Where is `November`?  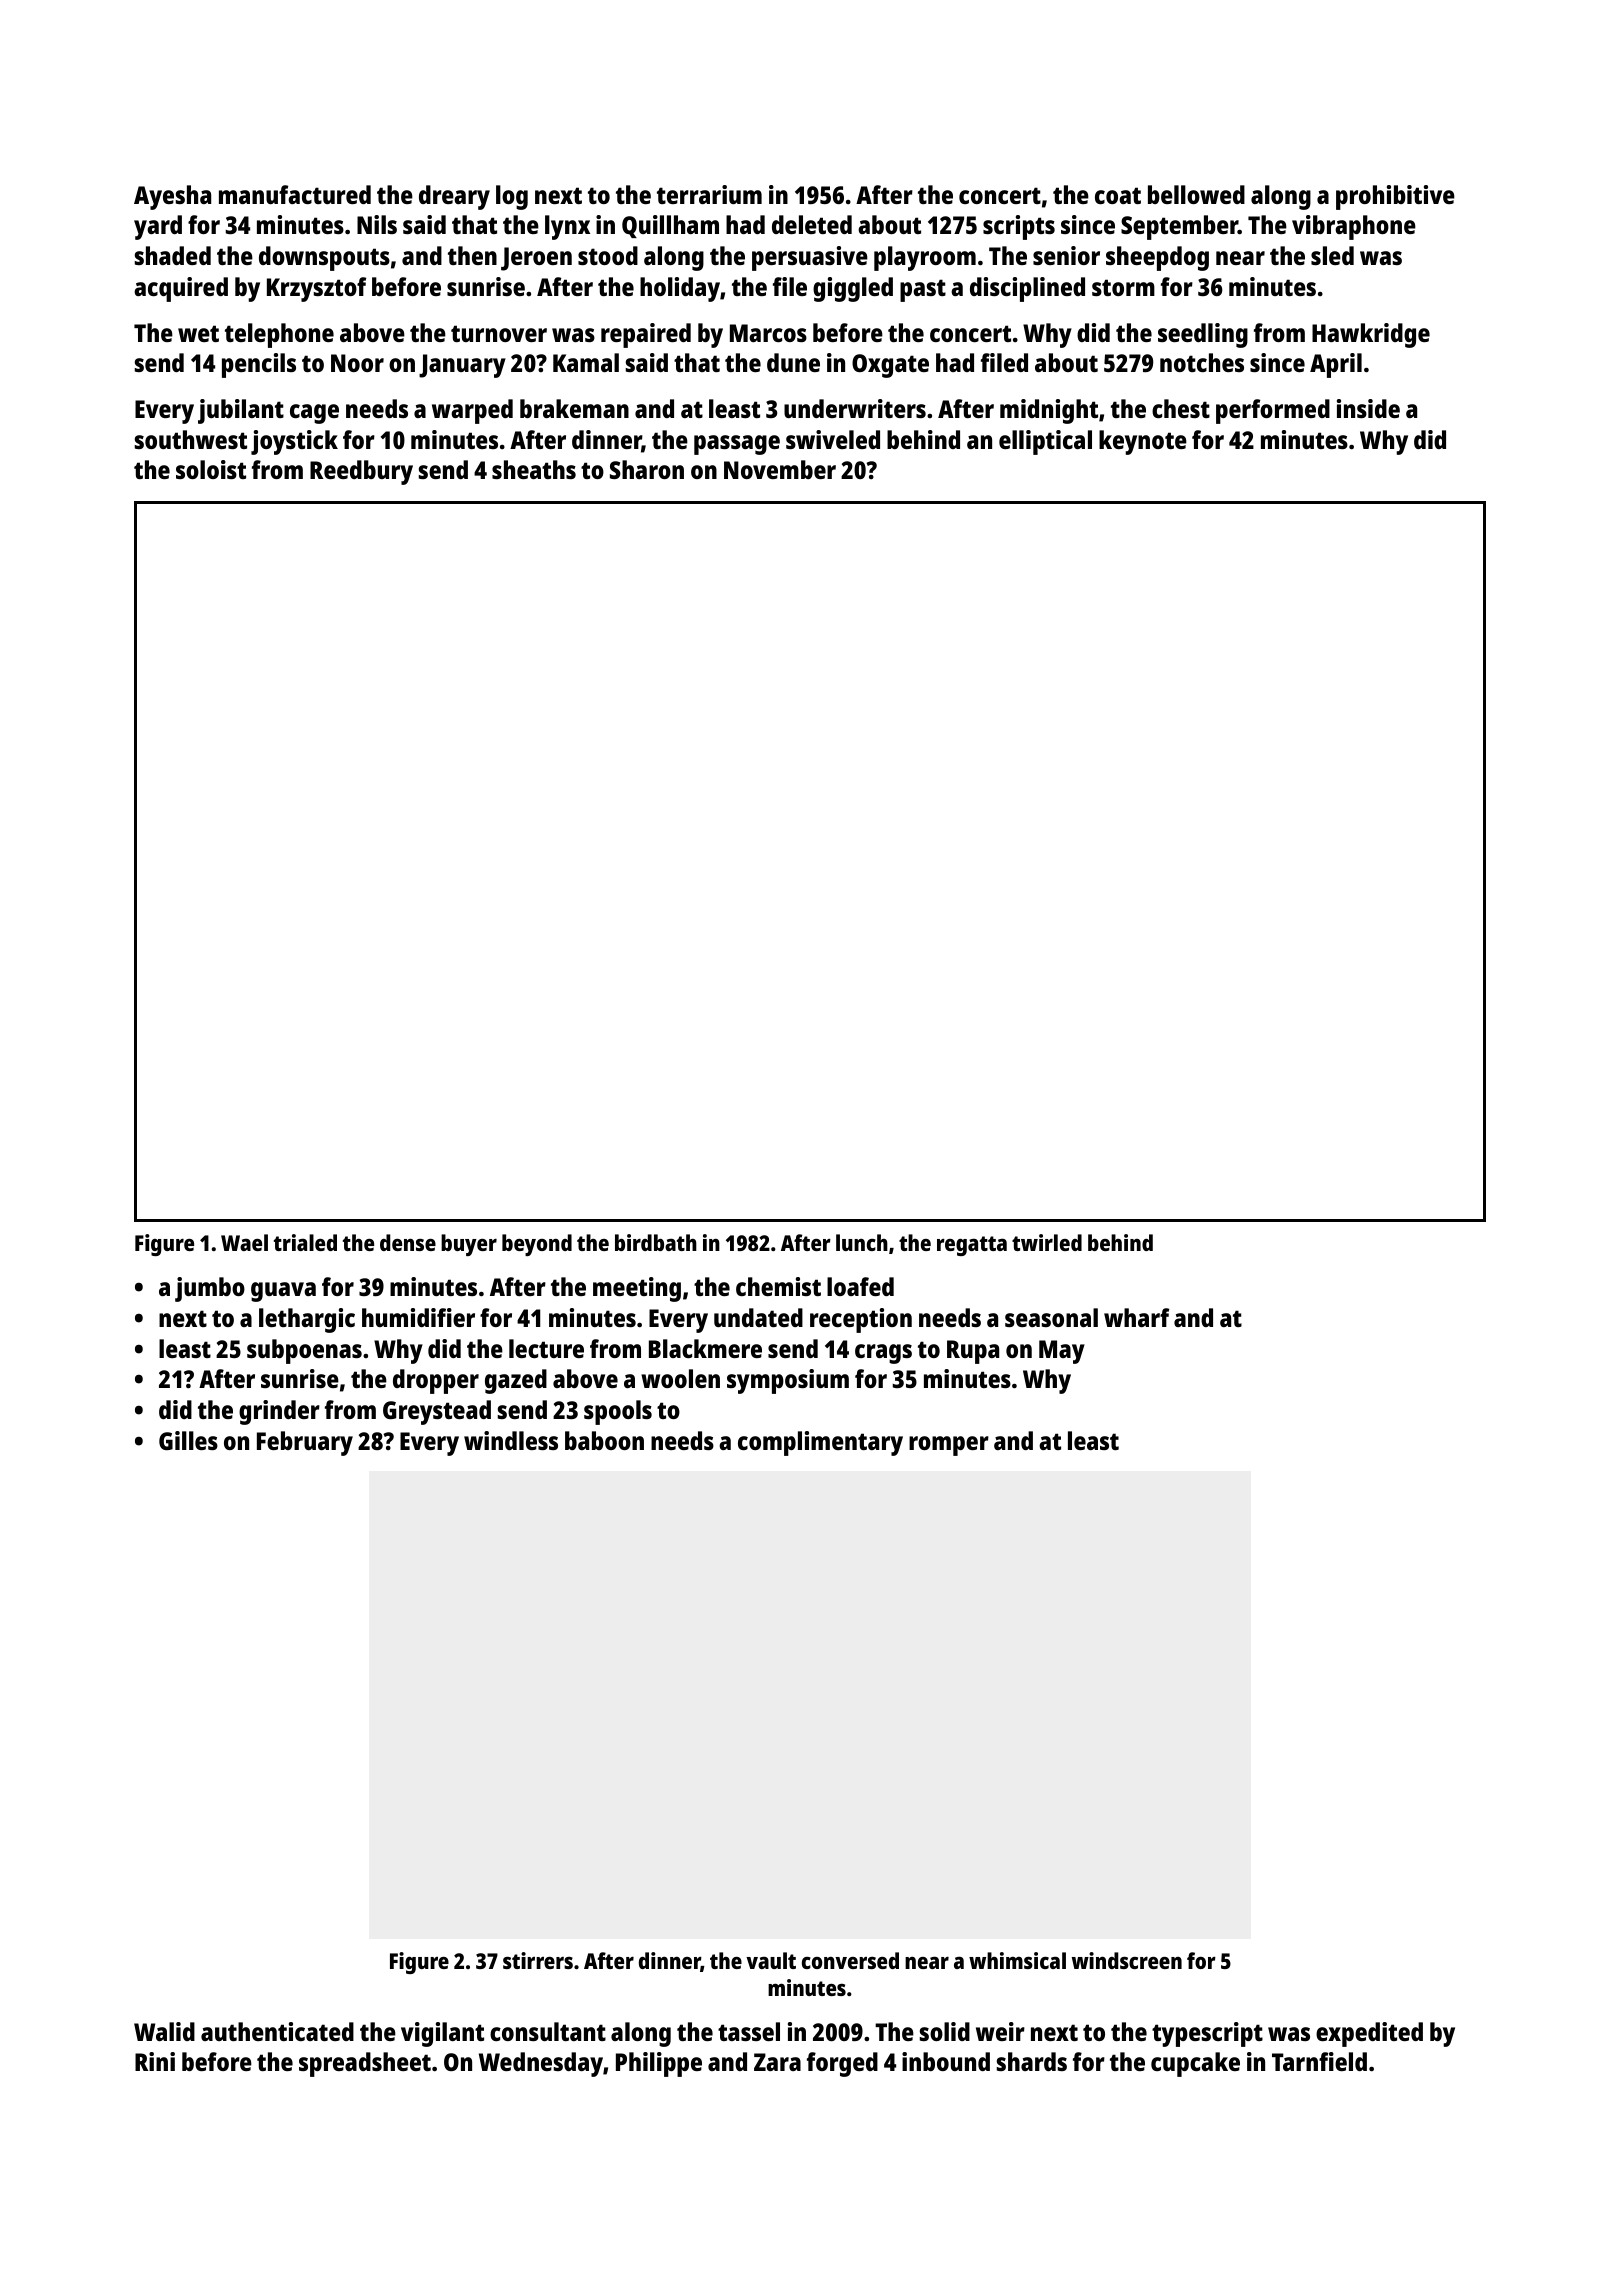 November is located at coordinates (780, 469).
